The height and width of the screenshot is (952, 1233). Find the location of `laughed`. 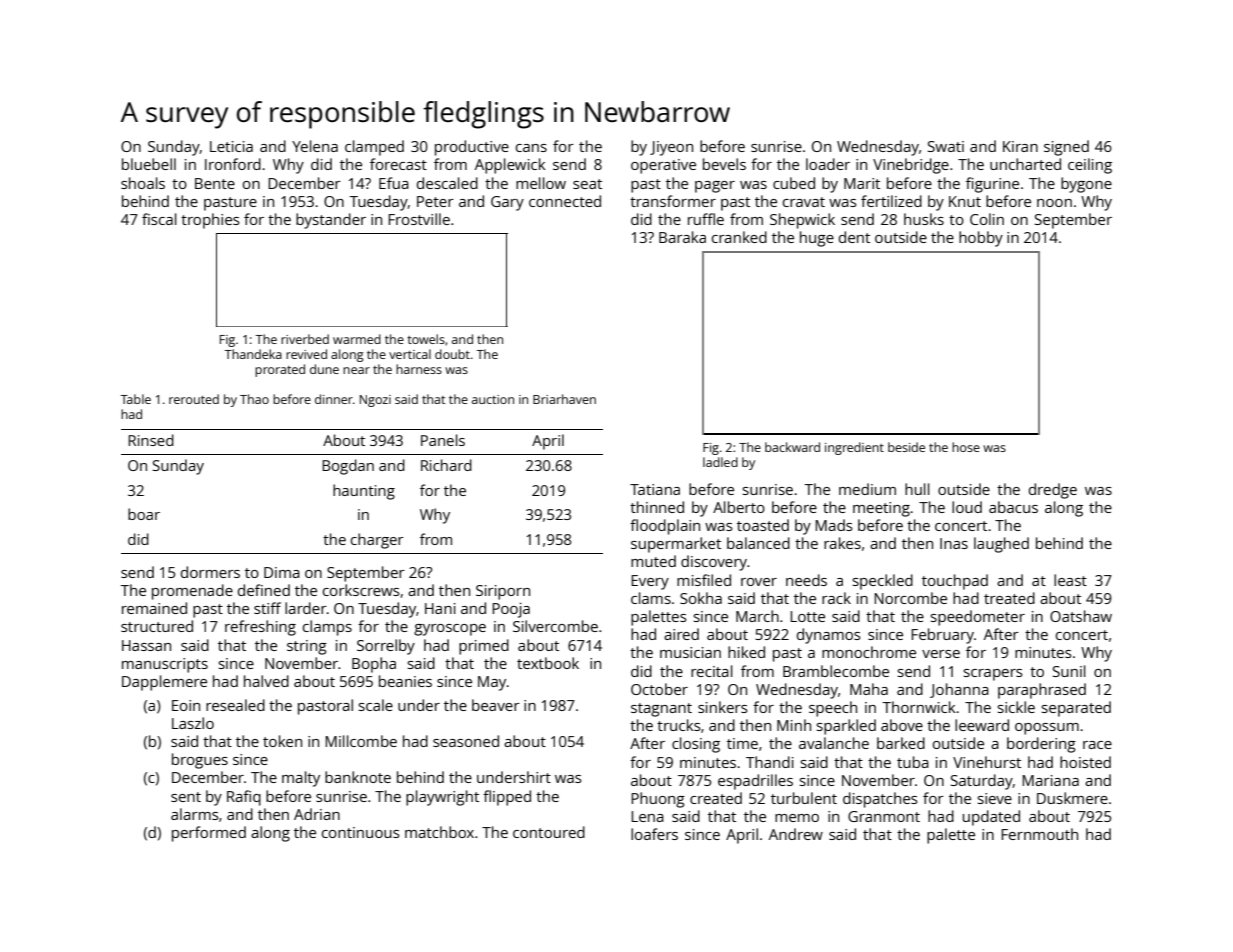

laughed is located at coordinates (1001, 545).
